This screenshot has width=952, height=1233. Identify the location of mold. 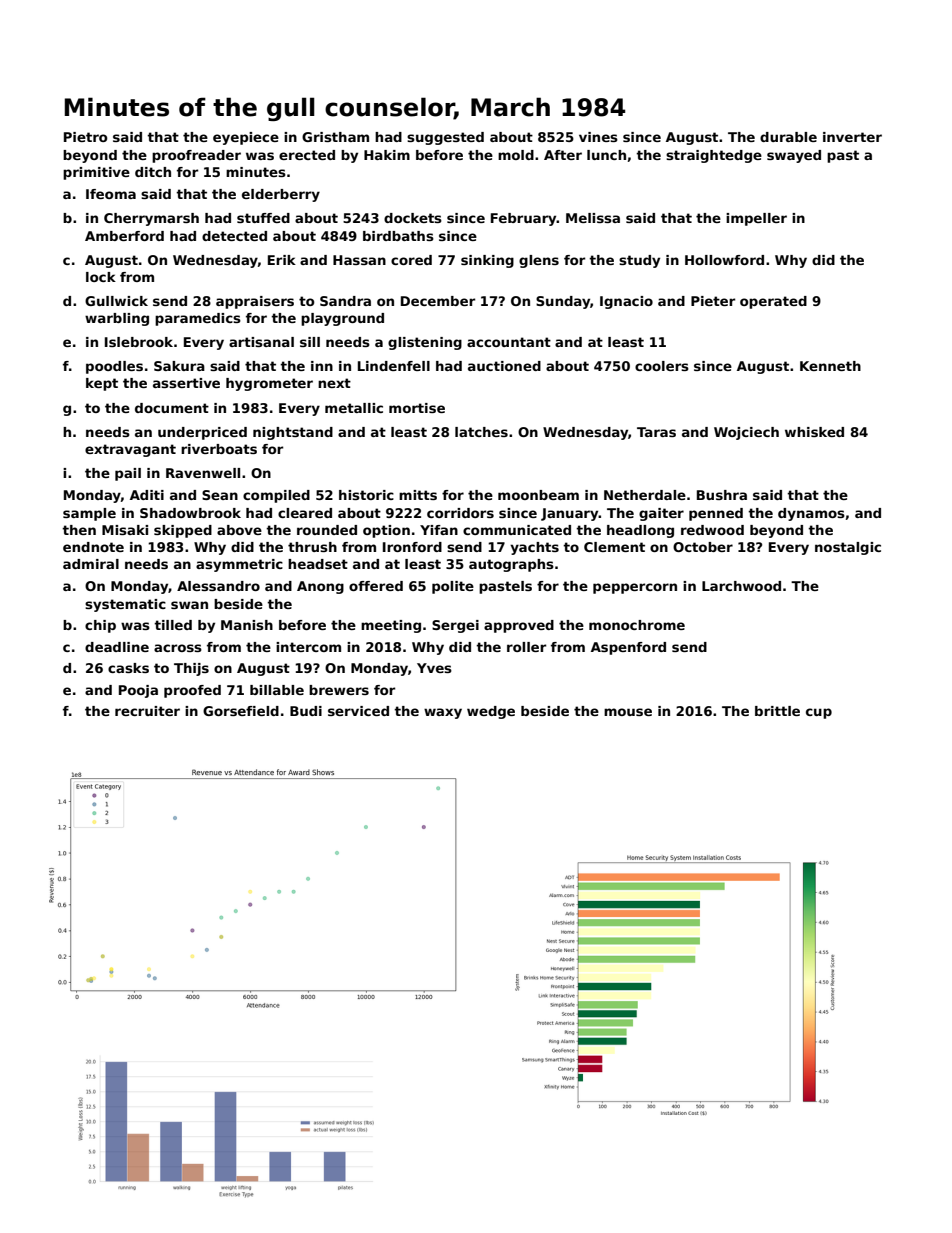
(516, 155).
